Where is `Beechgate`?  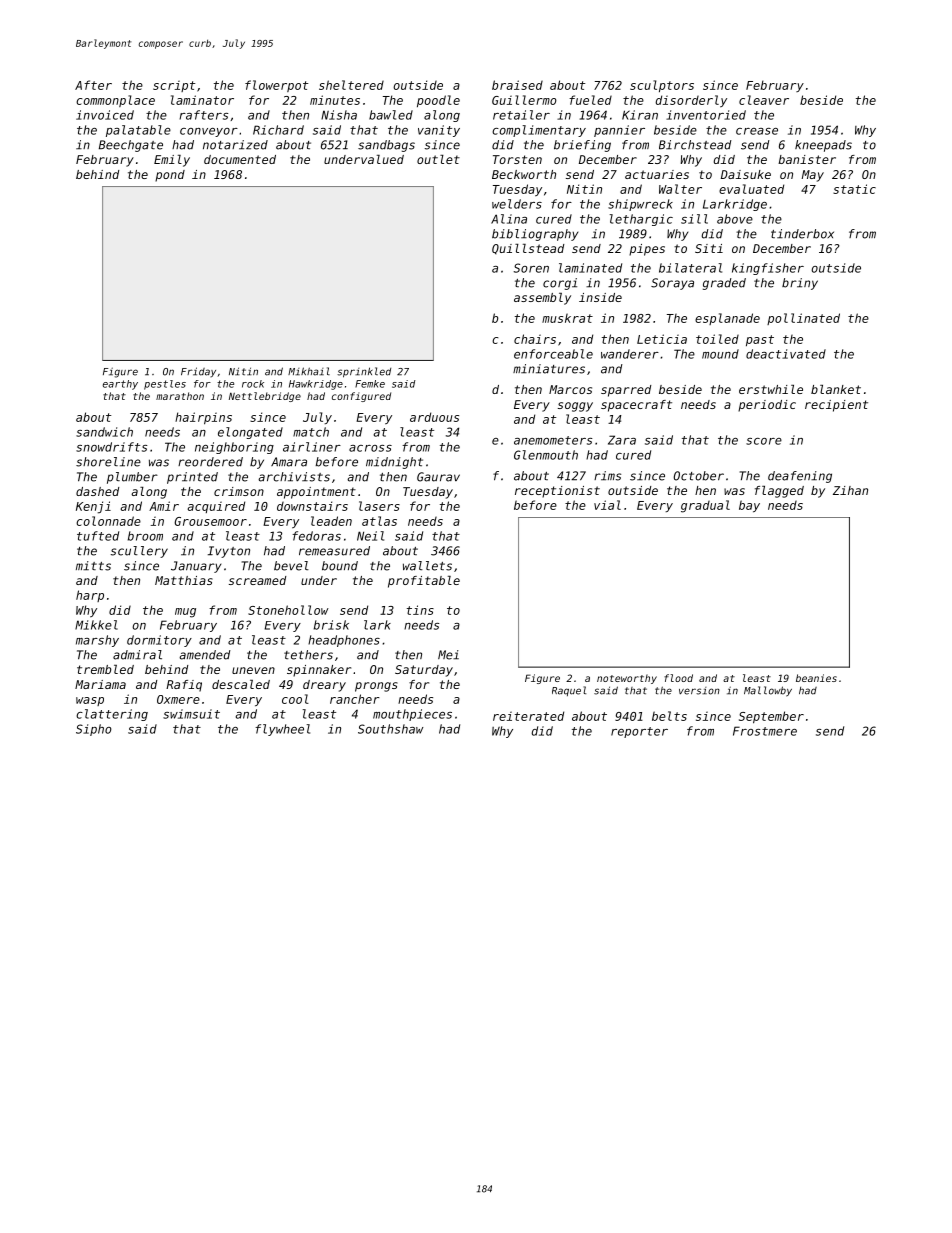
Beechgate is located at coordinates (131, 146).
